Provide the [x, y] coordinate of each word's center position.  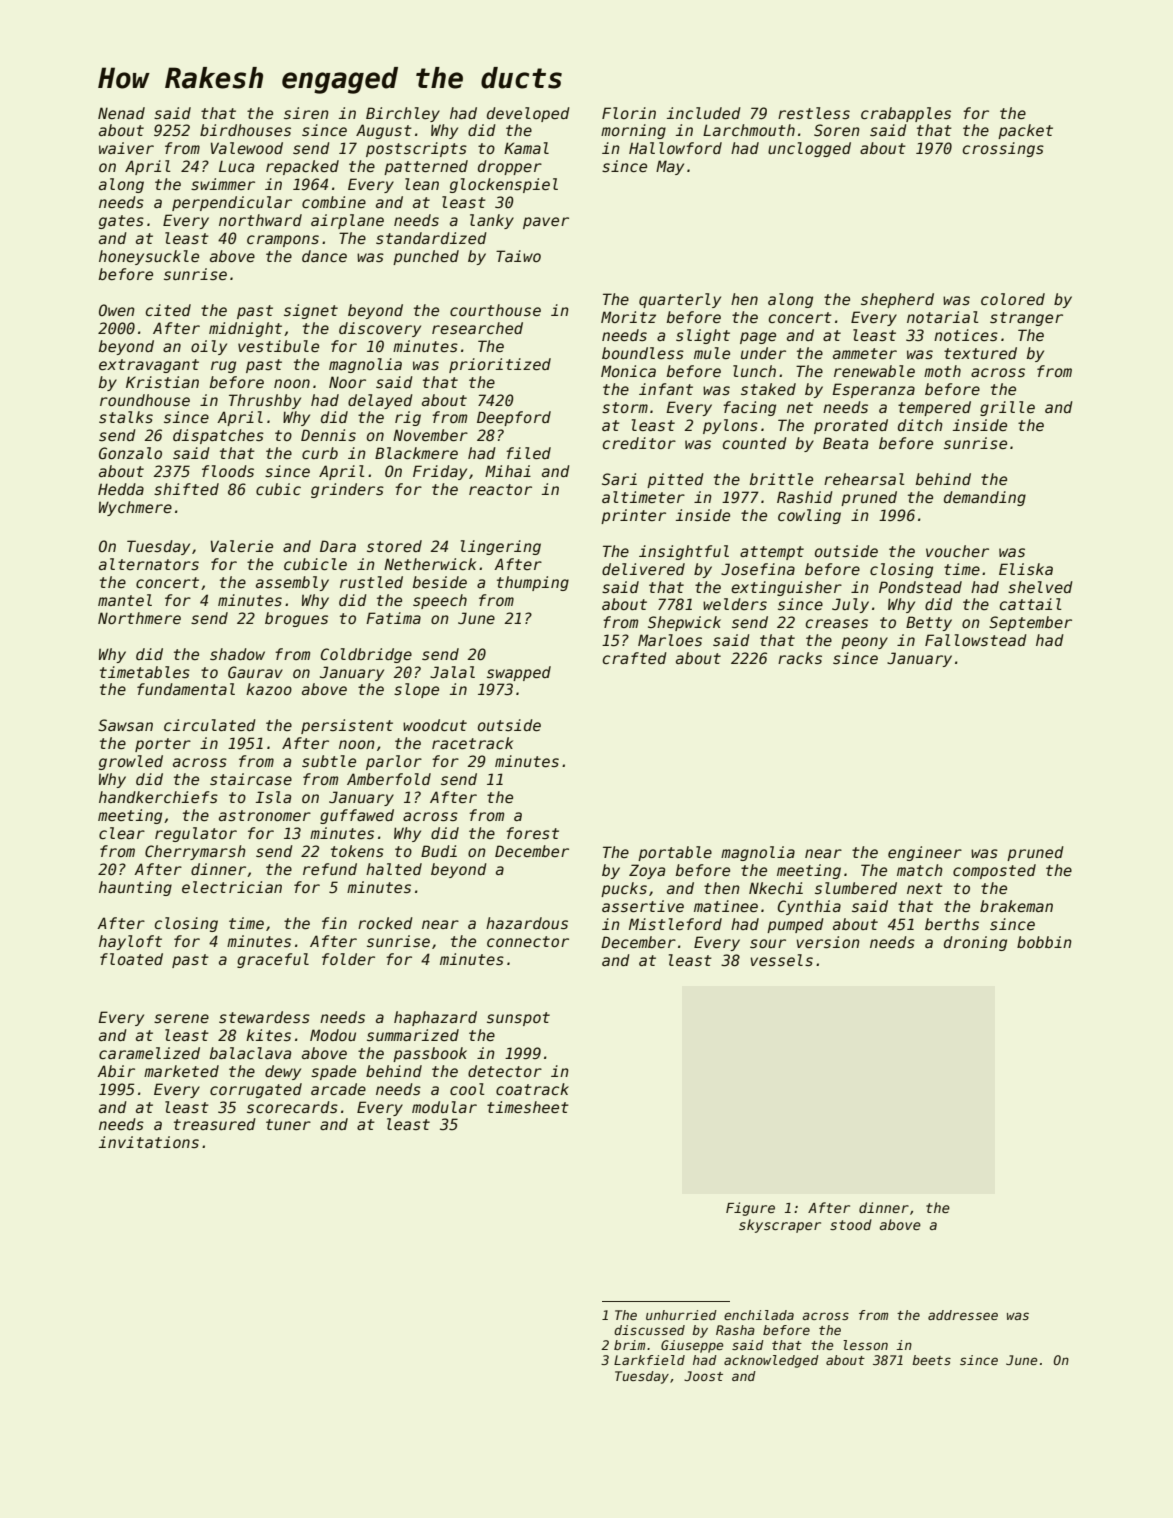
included [704, 113]
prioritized [500, 365]
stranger [1026, 319]
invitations [149, 1142]
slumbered [856, 888]
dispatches [218, 436]
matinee [726, 906]
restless [814, 113]
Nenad [121, 113]
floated [131, 959]
